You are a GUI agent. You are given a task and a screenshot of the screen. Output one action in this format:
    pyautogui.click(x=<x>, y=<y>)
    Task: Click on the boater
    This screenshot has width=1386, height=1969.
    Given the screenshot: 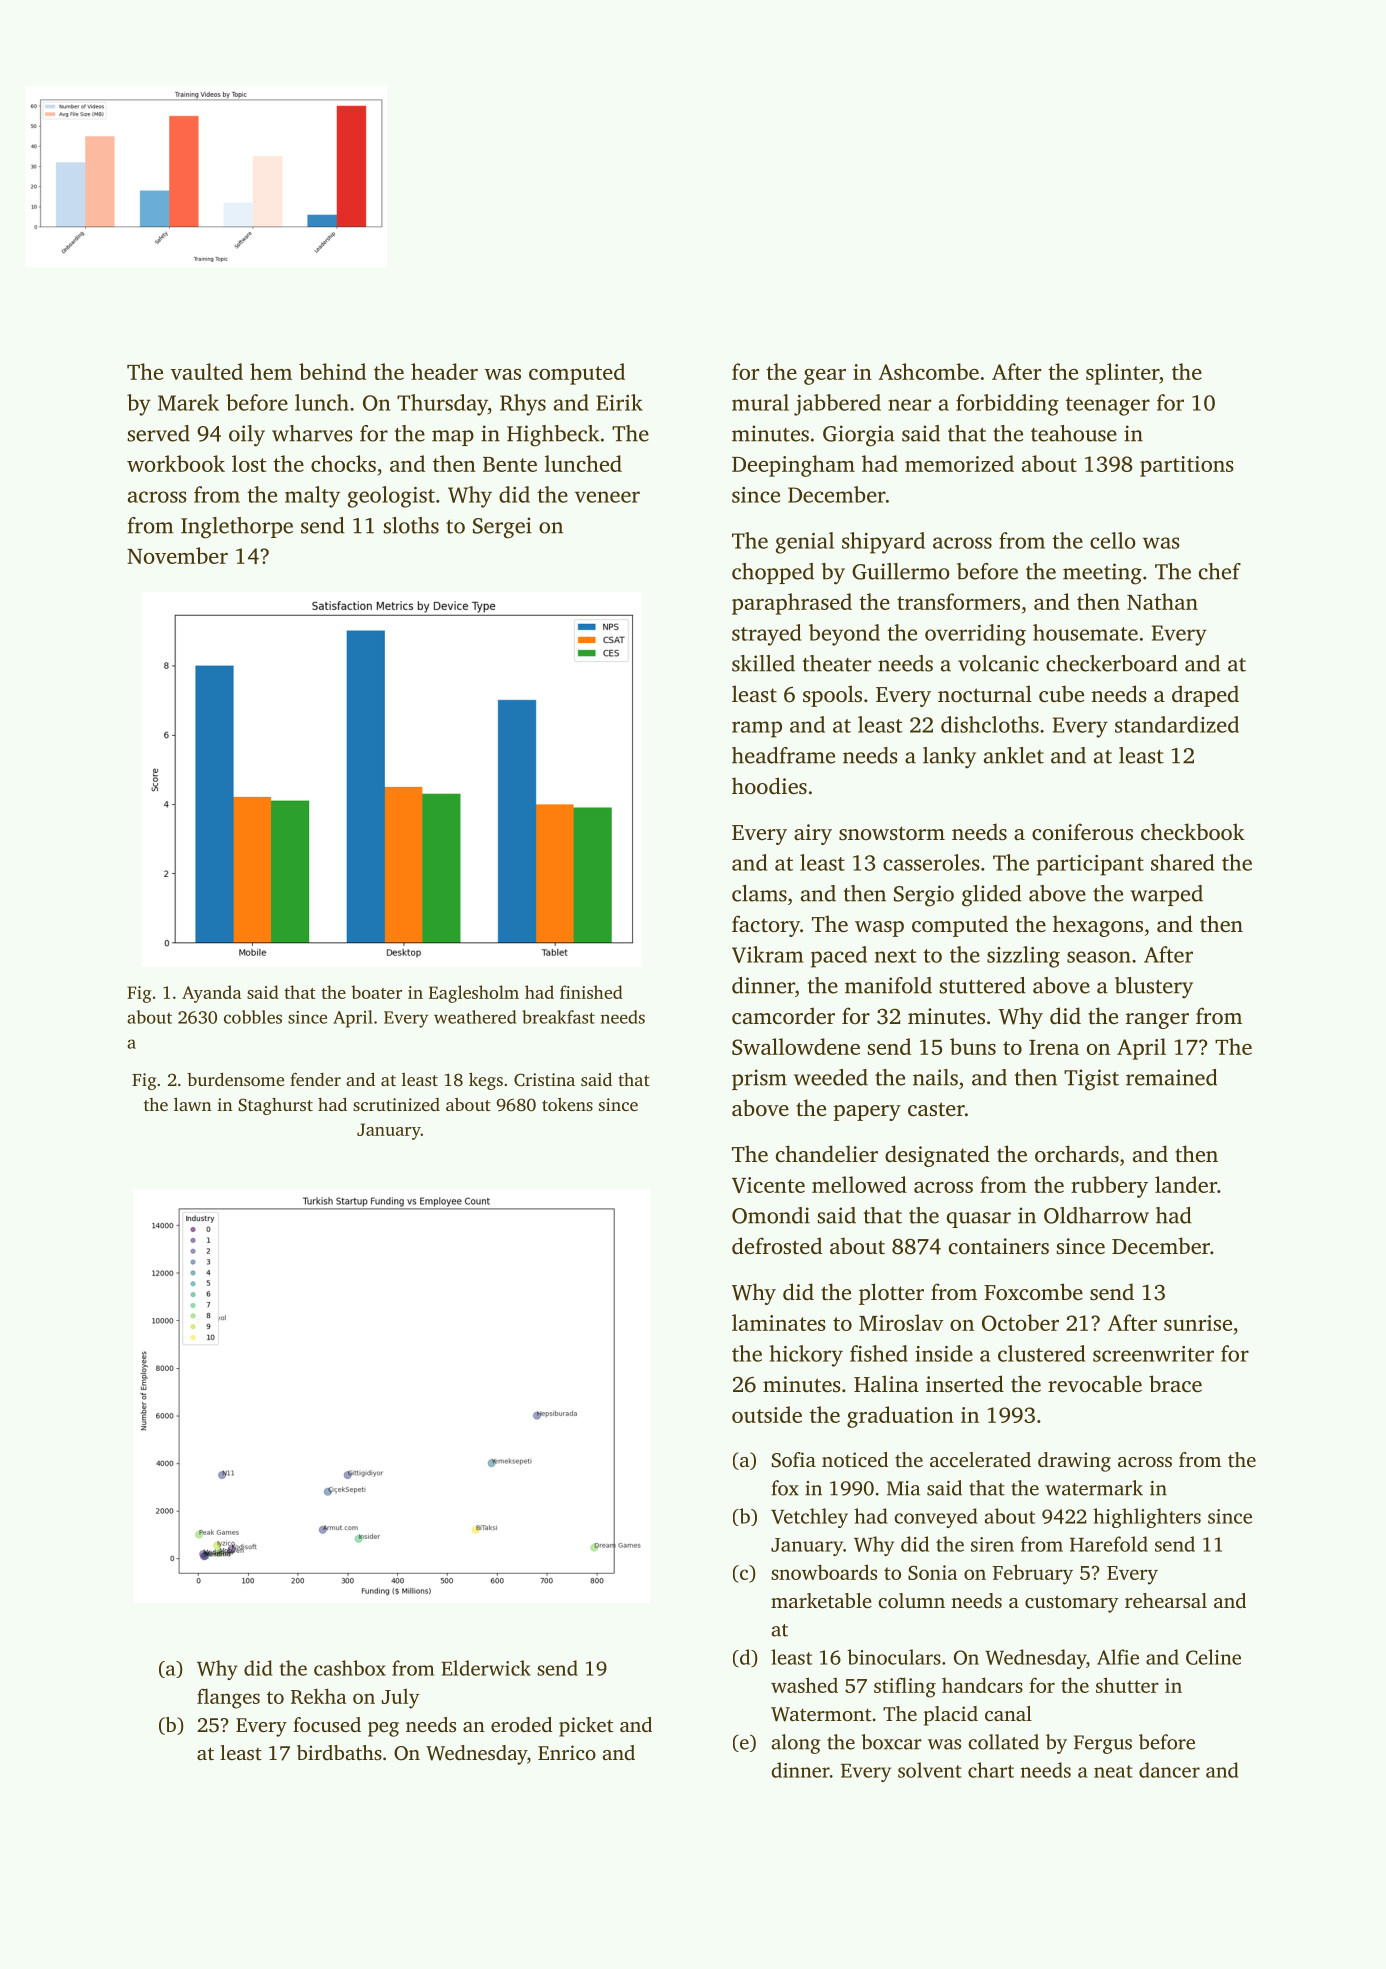 What is the action you would take?
    pyautogui.click(x=376, y=992)
